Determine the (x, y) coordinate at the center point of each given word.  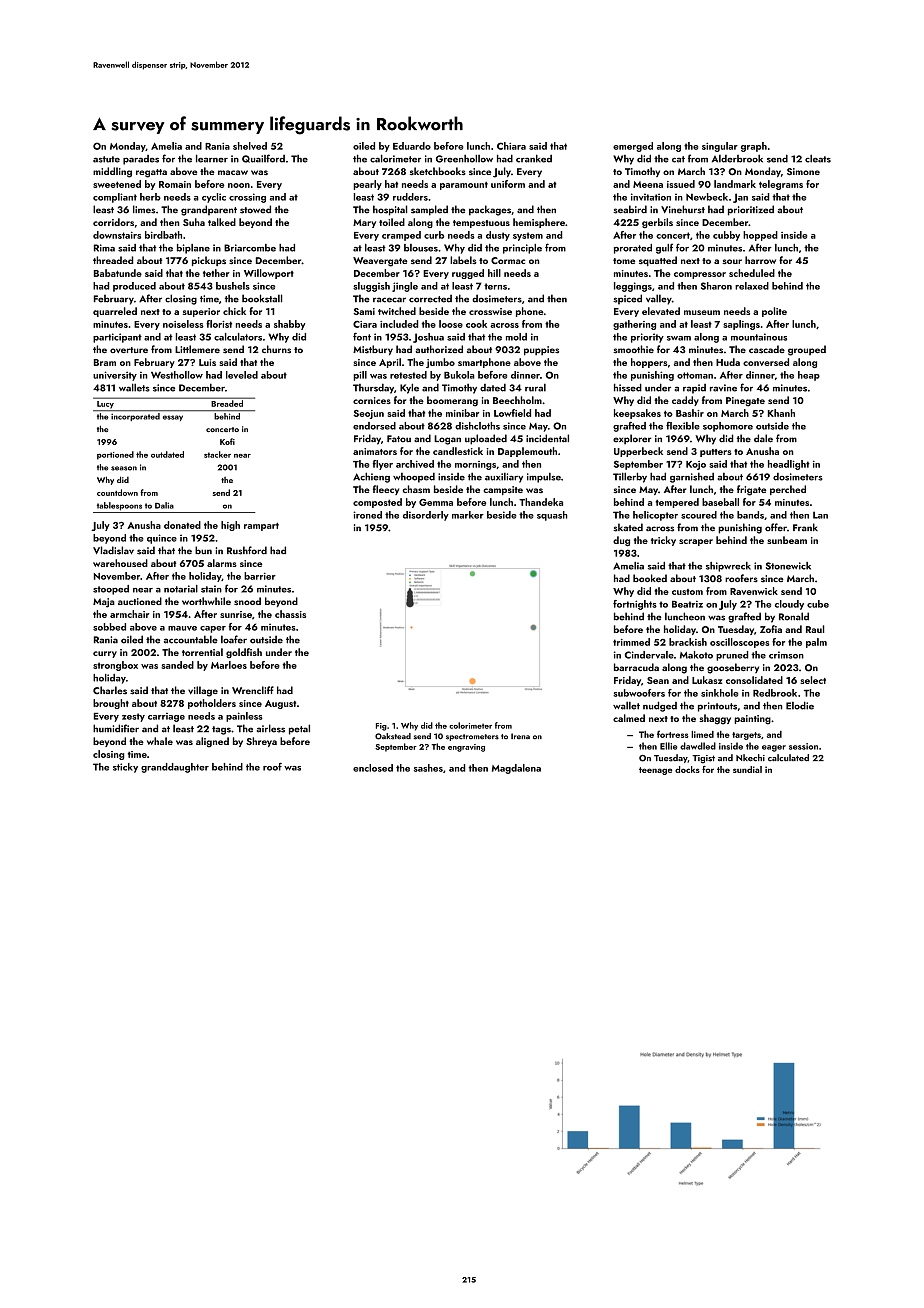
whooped (414, 478)
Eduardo (412, 146)
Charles (110, 690)
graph (754, 147)
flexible (683, 426)
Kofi (227, 441)
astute (106, 159)
